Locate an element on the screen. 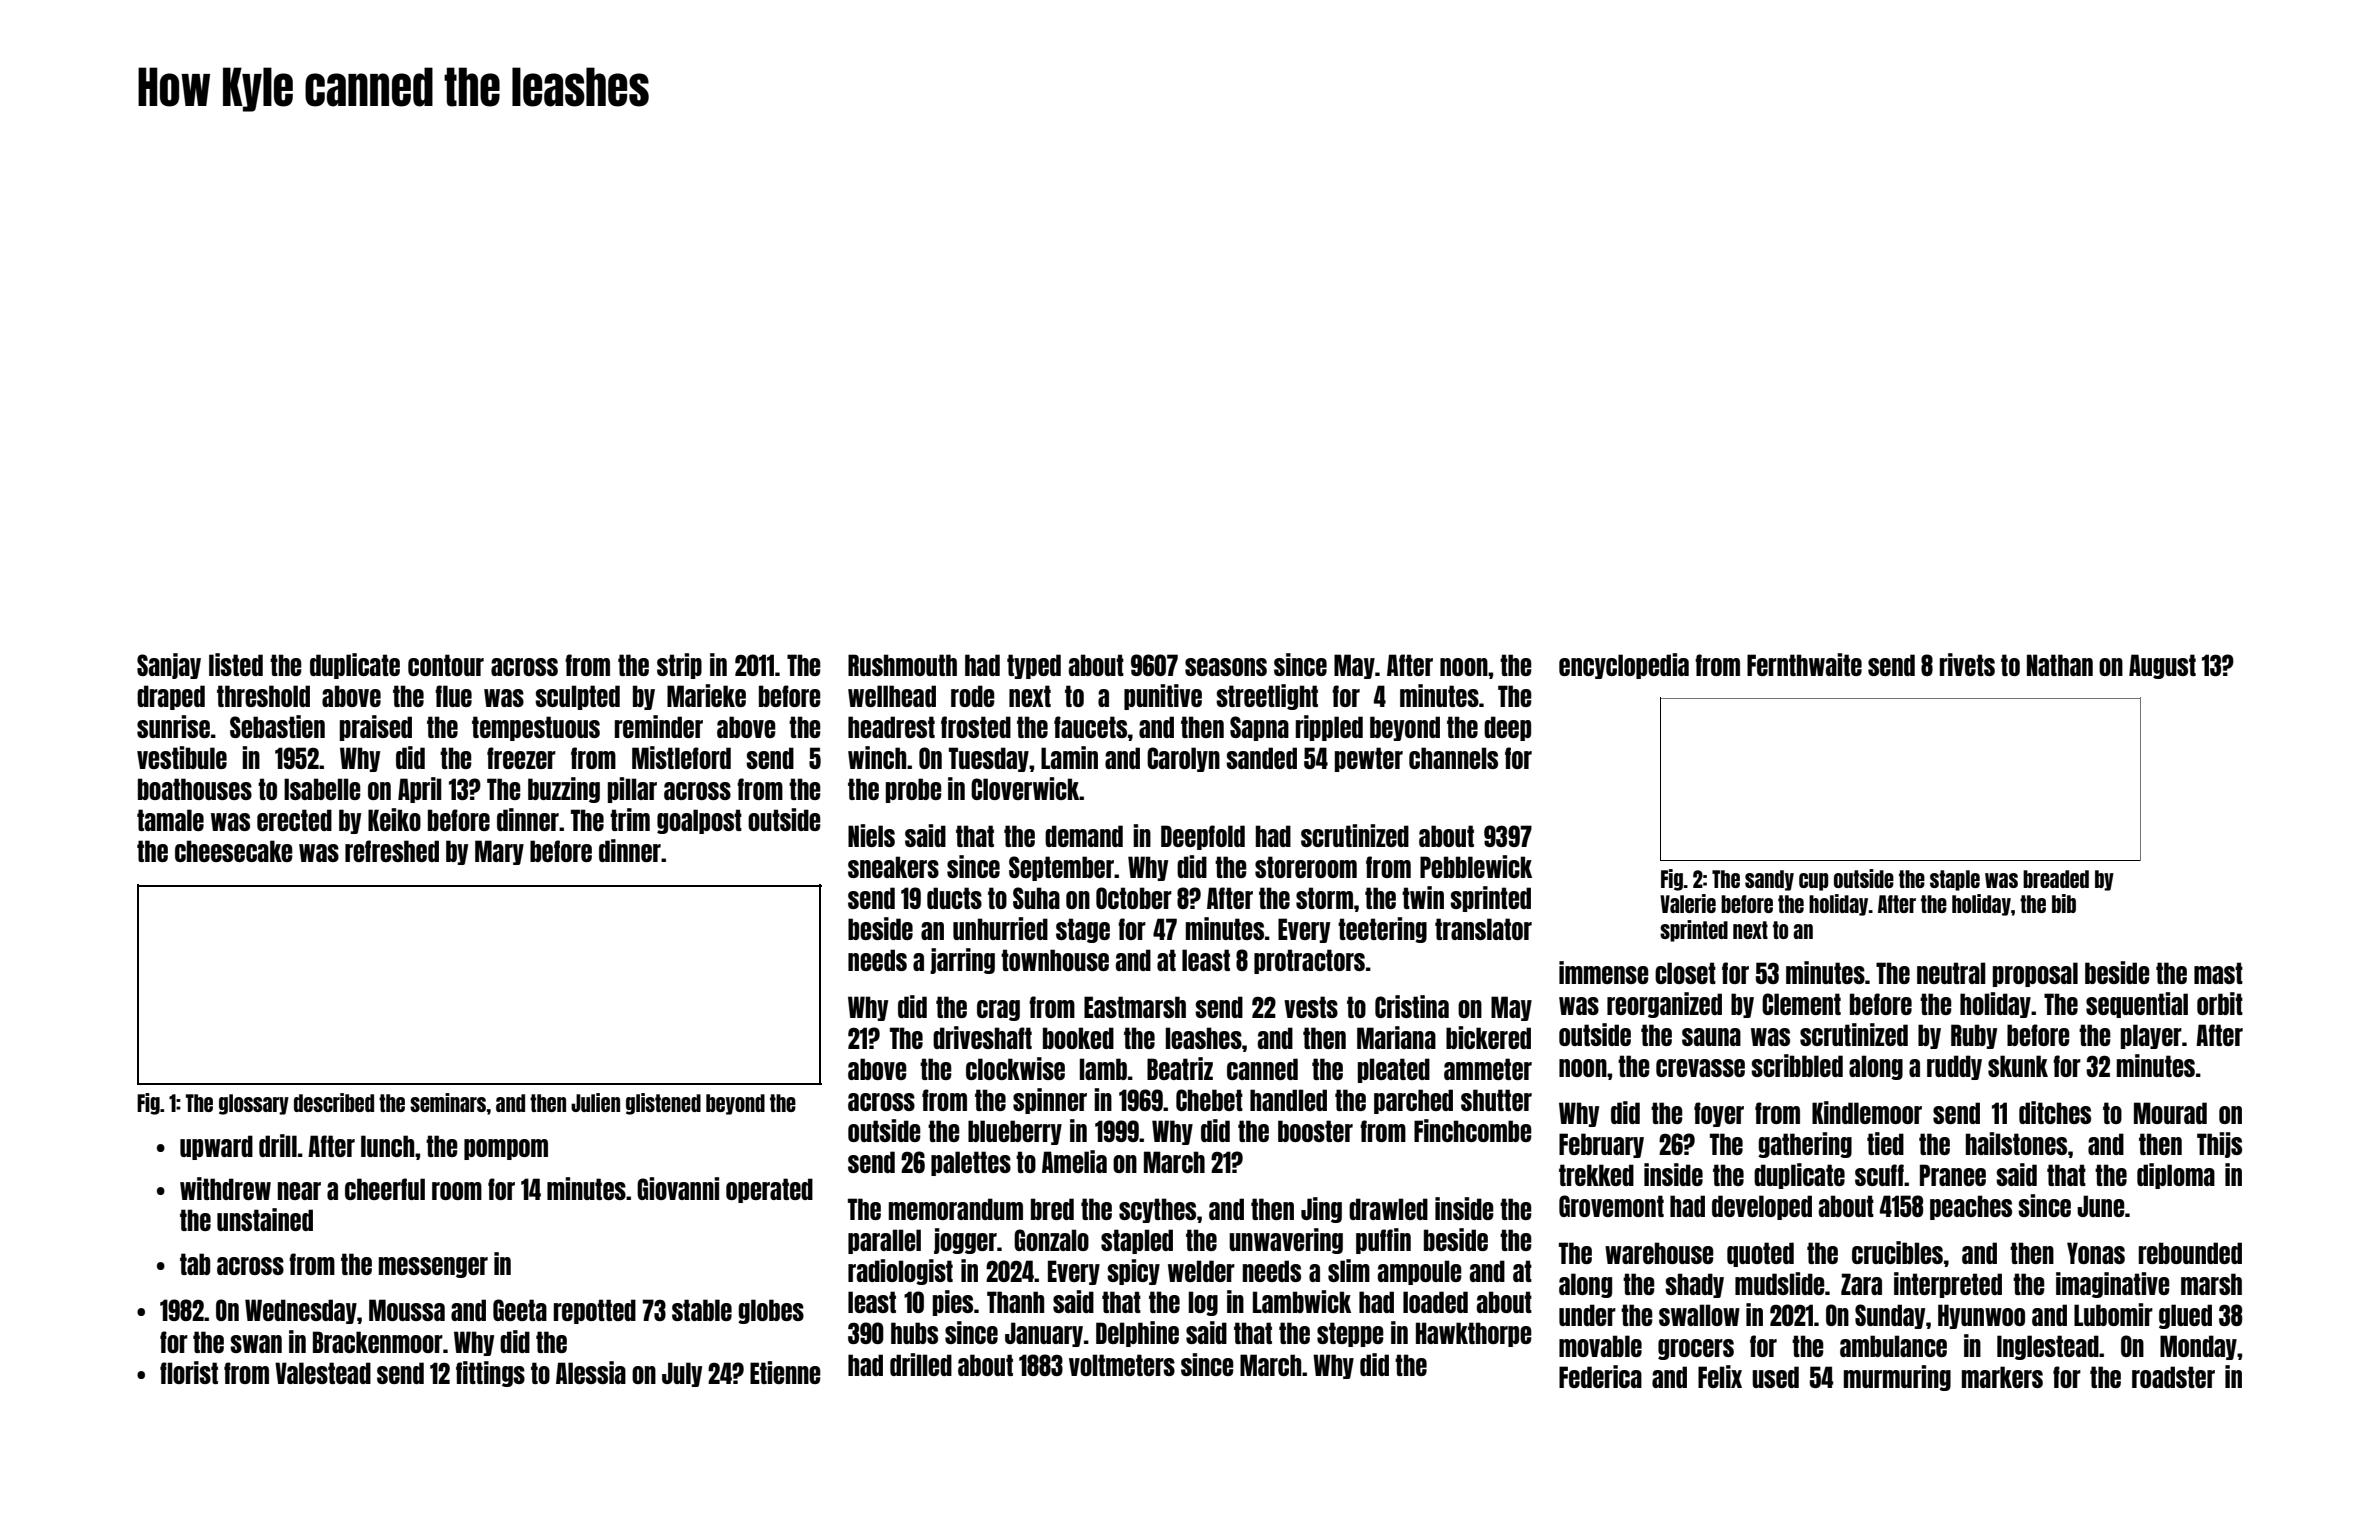  ducts is located at coordinates (954, 898).
